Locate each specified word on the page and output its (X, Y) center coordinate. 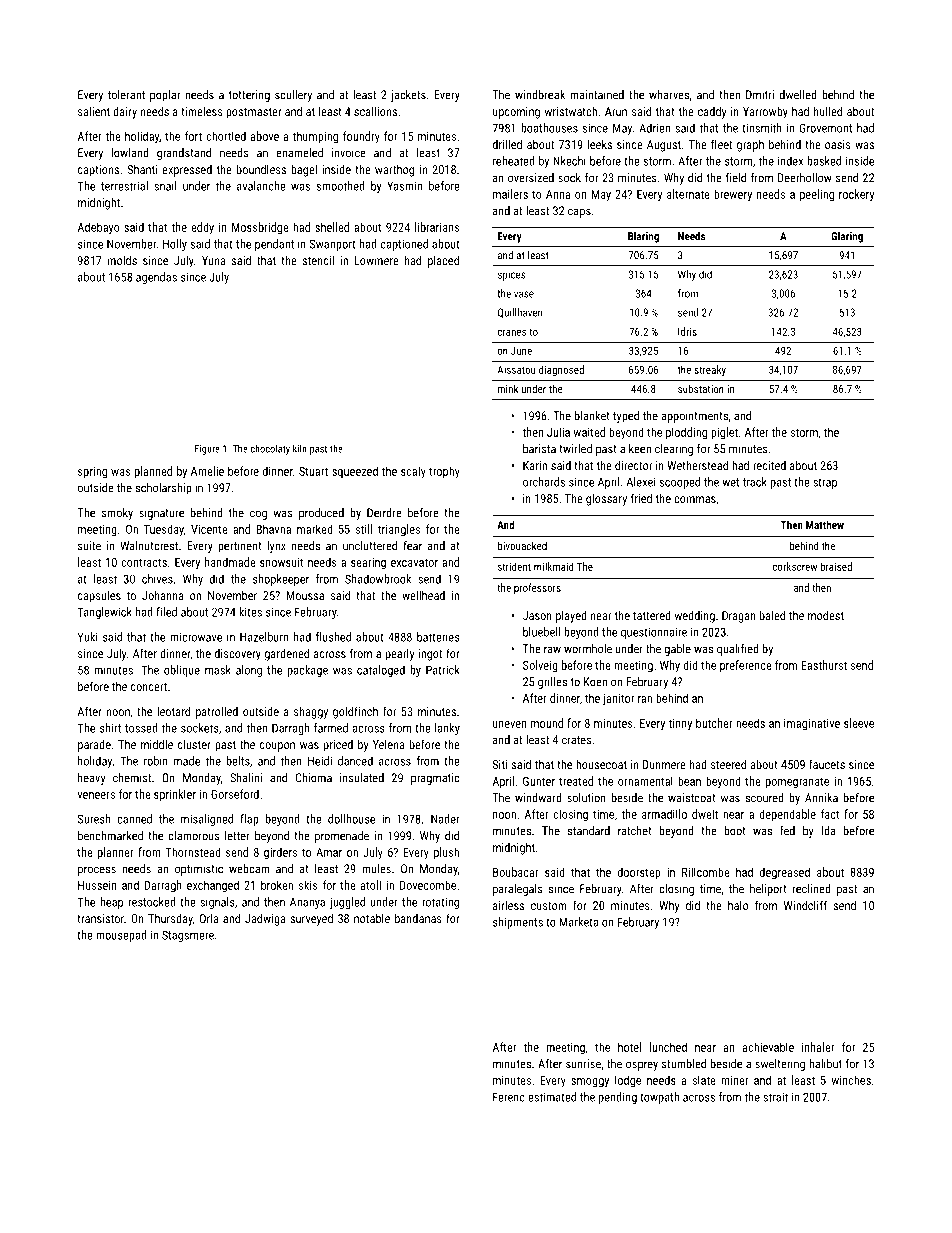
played (571, 616)
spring (92, 473)
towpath (659, 1098)
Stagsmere (188, 936)
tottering (249, 96)
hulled (828, 111)
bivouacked (522, 545)
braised (836, 566)
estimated (552, 1097)
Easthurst (824, 665)
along (249, 671)
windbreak (540, 95)
